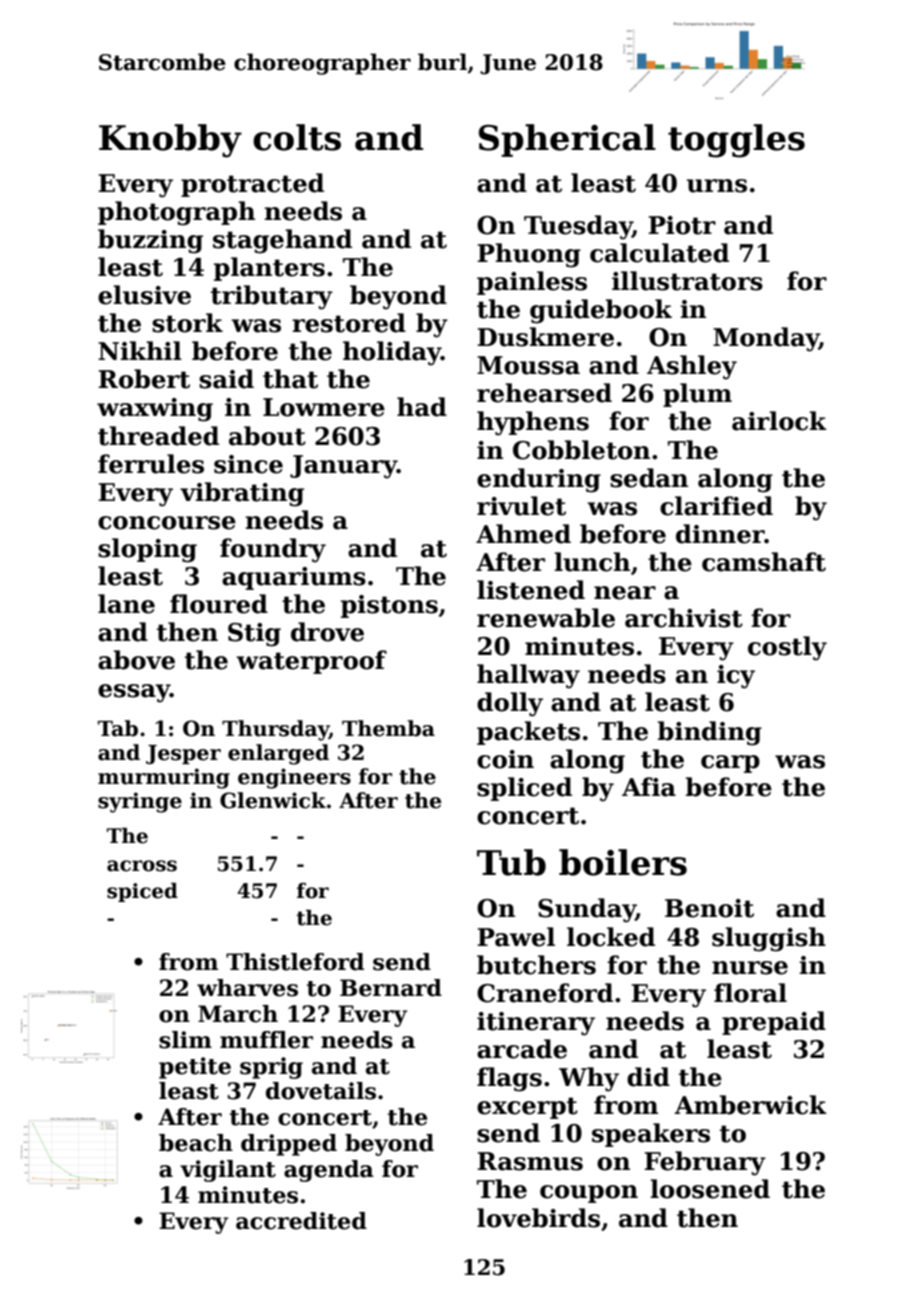 This screenshot has width=924, height=1311. I want to click on flags, so click(509, 1079).
